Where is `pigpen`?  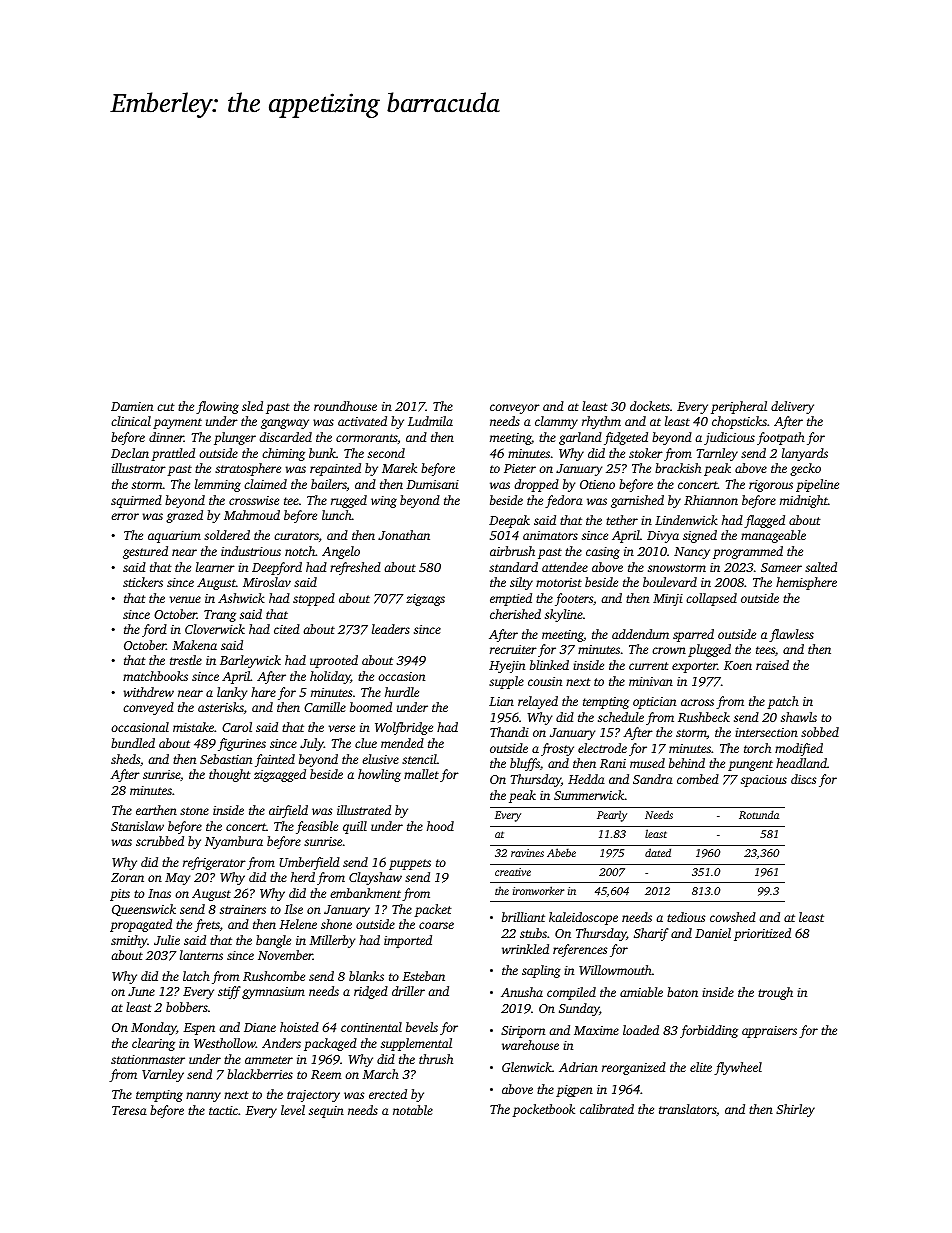 pigpen is located at coordinates (574, 1091).
